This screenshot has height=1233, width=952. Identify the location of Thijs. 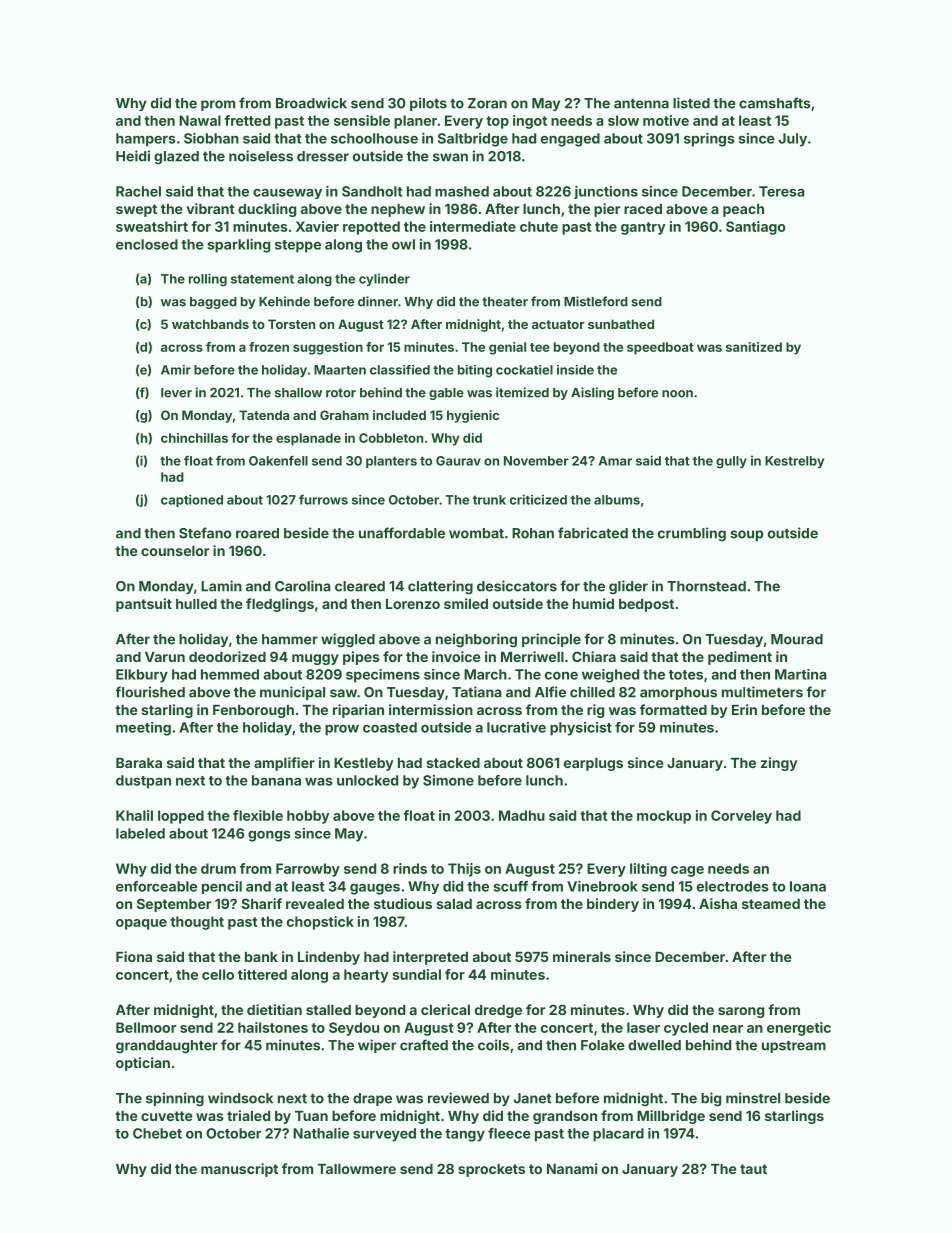
(464, 870).
